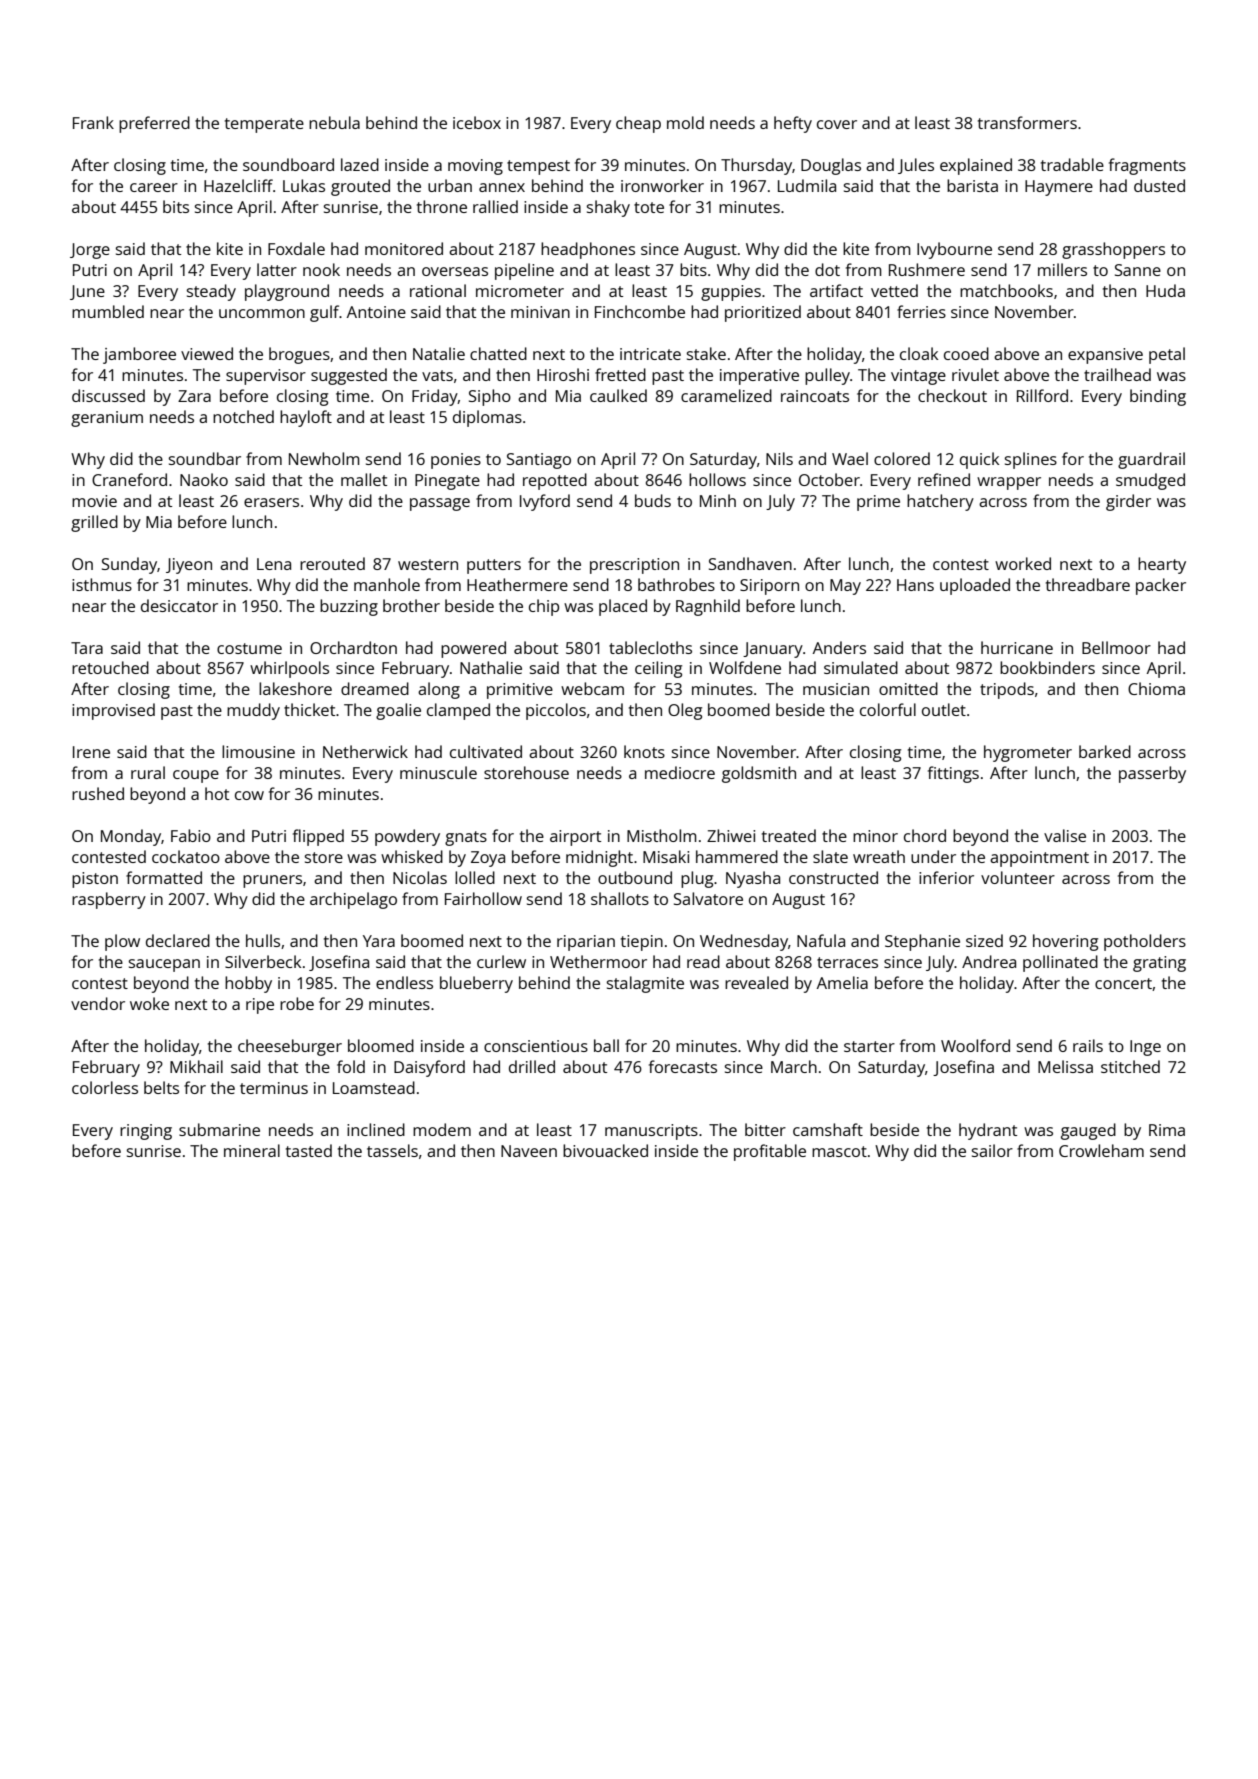 The height and width of the screenshot is (1779, 1258). Describe the element at coordinates (538, 167) in the screenshot. I see `tempest` at that location.
